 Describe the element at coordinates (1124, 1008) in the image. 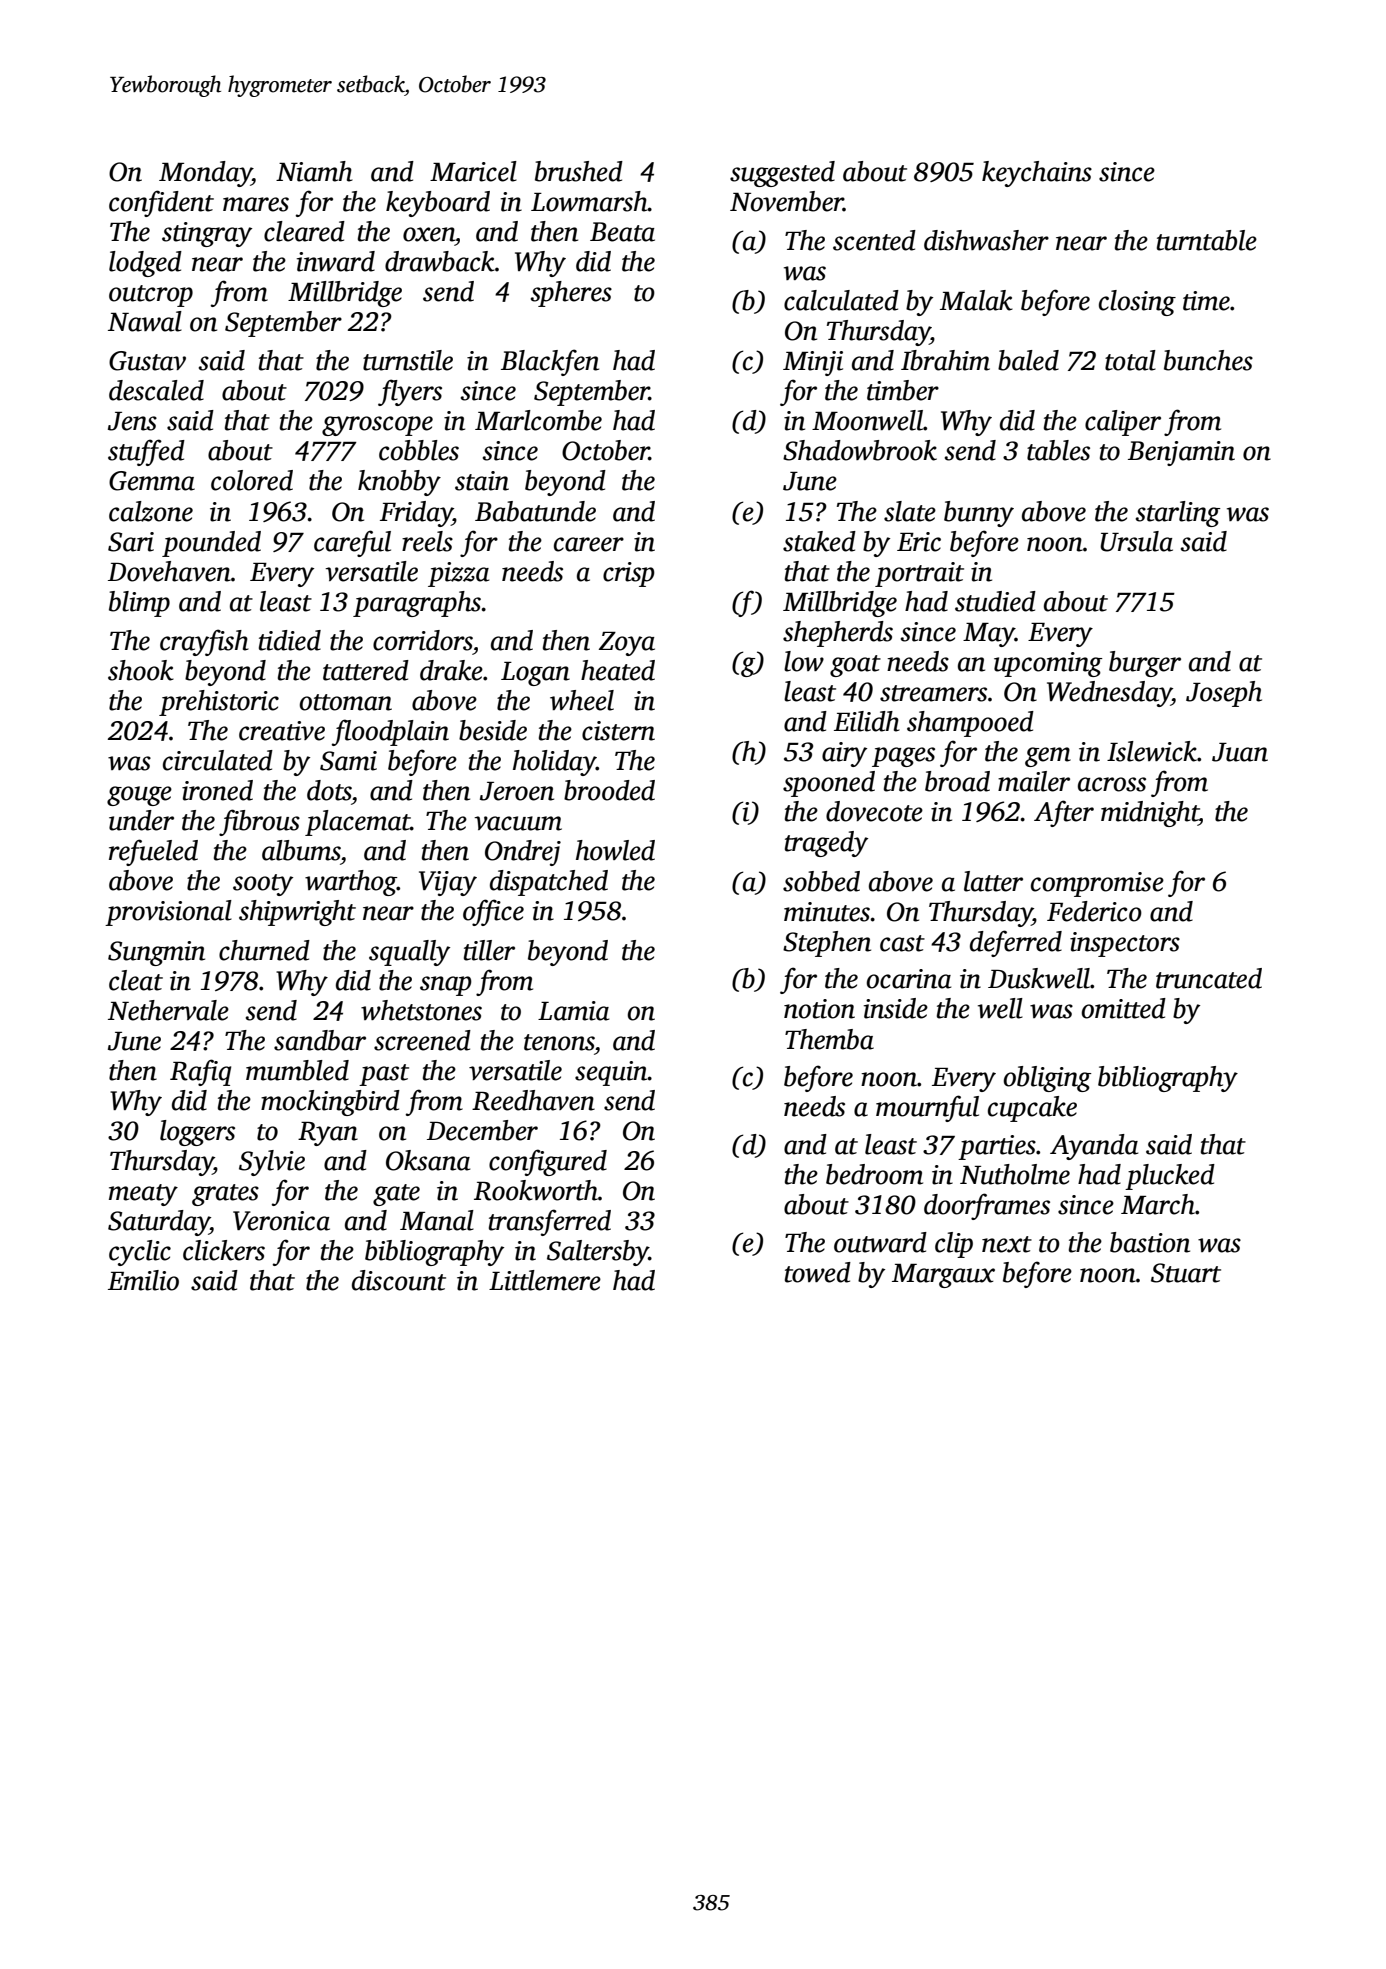

I see `omitted` at that location.
